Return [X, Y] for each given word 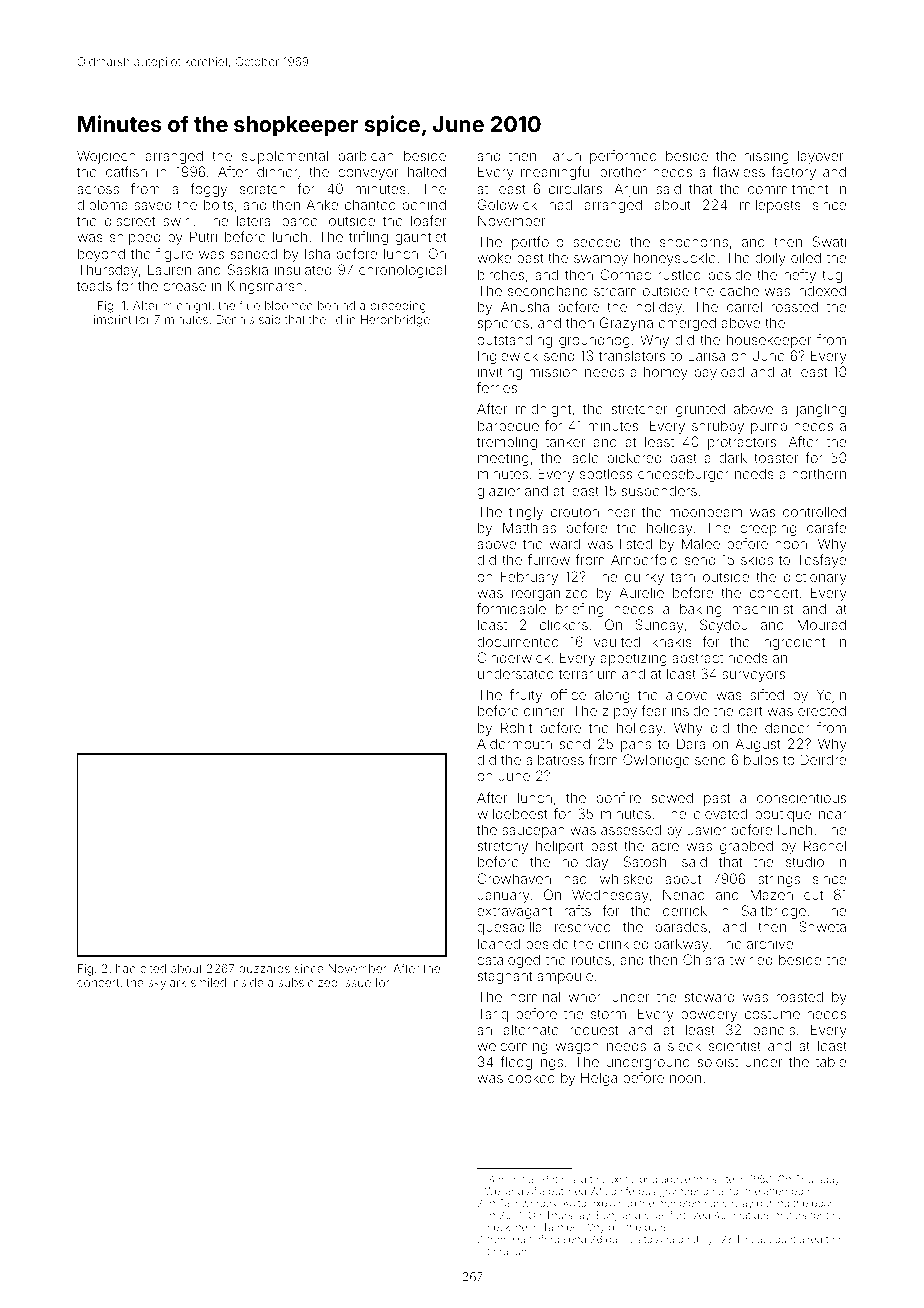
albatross [555, 759]
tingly [526, 513]
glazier [498, 492]
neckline [507, 1227]
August [758, 745]
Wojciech [106, 157]
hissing [767, 157]
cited [153, 968]
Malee [701, 543]
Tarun [563, 155]
